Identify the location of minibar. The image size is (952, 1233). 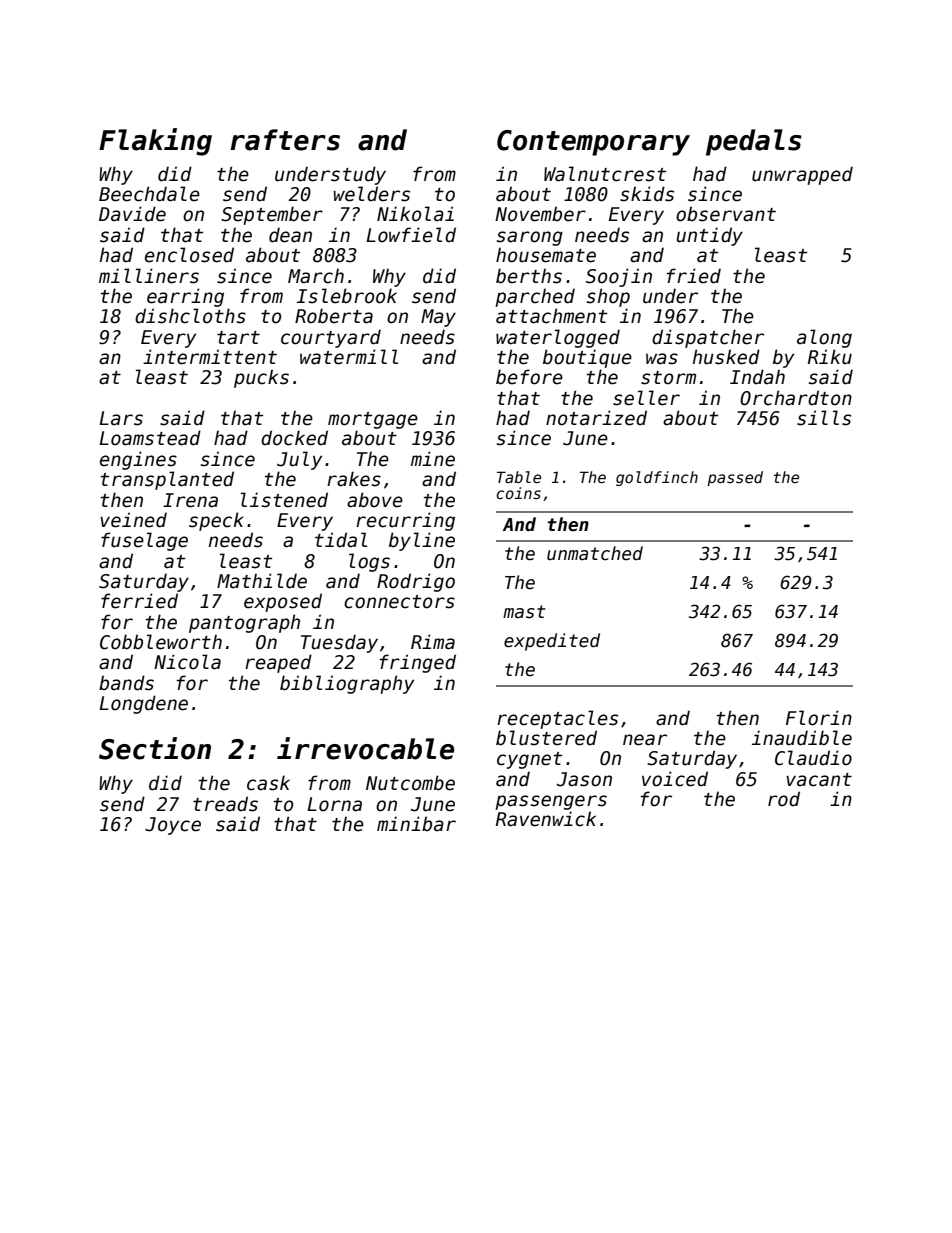
(416, 824).
